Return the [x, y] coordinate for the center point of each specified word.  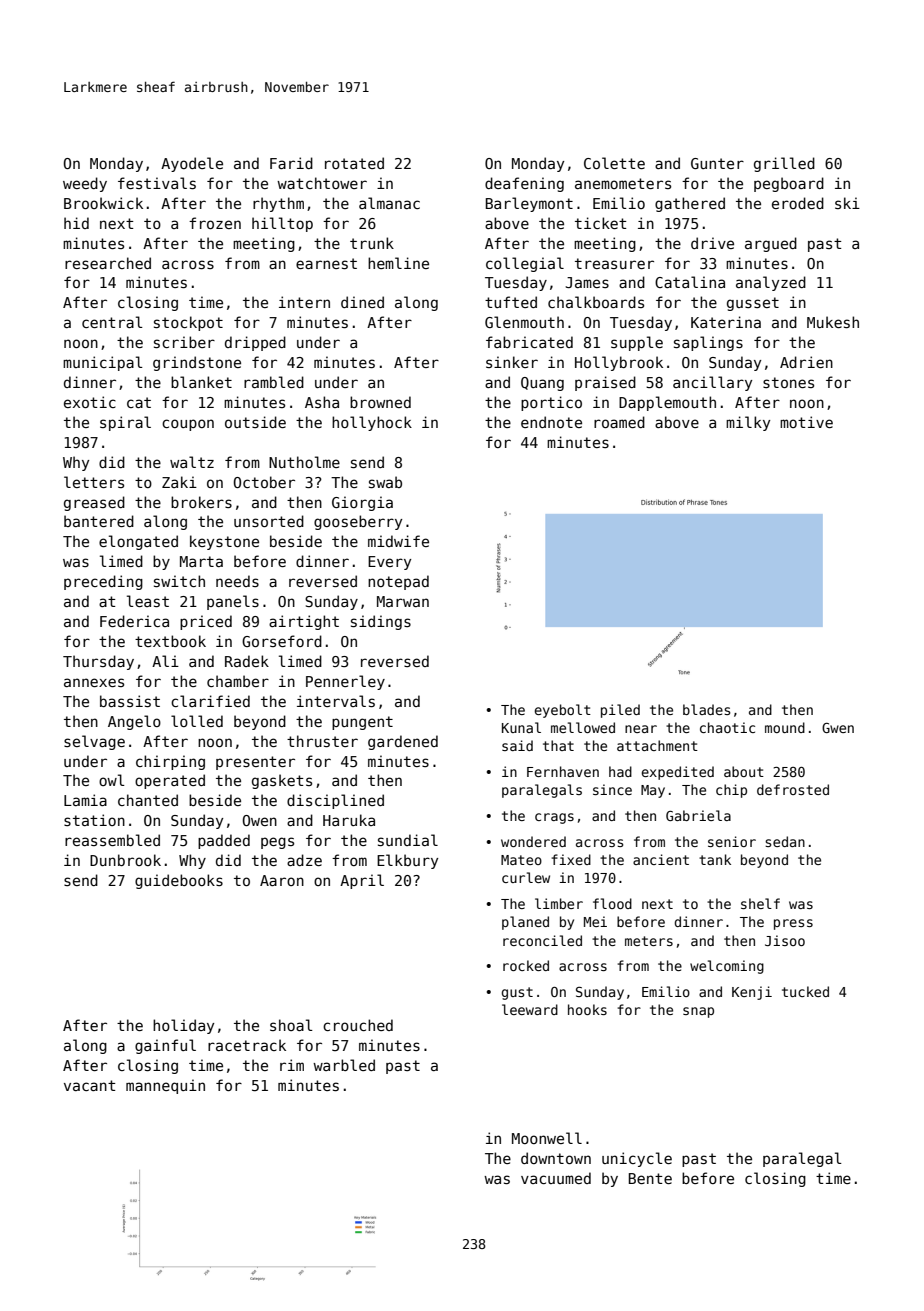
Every [389, 563]
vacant [90, 1085]
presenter [255, 763]
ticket [601, 223]
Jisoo [785, 940]
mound [785, 727]
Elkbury [407, 861]
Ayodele [192, 164]
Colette [614, 163]
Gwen [838, 728]
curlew [526, 877]
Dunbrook [125, 860]
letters [94, 482]
